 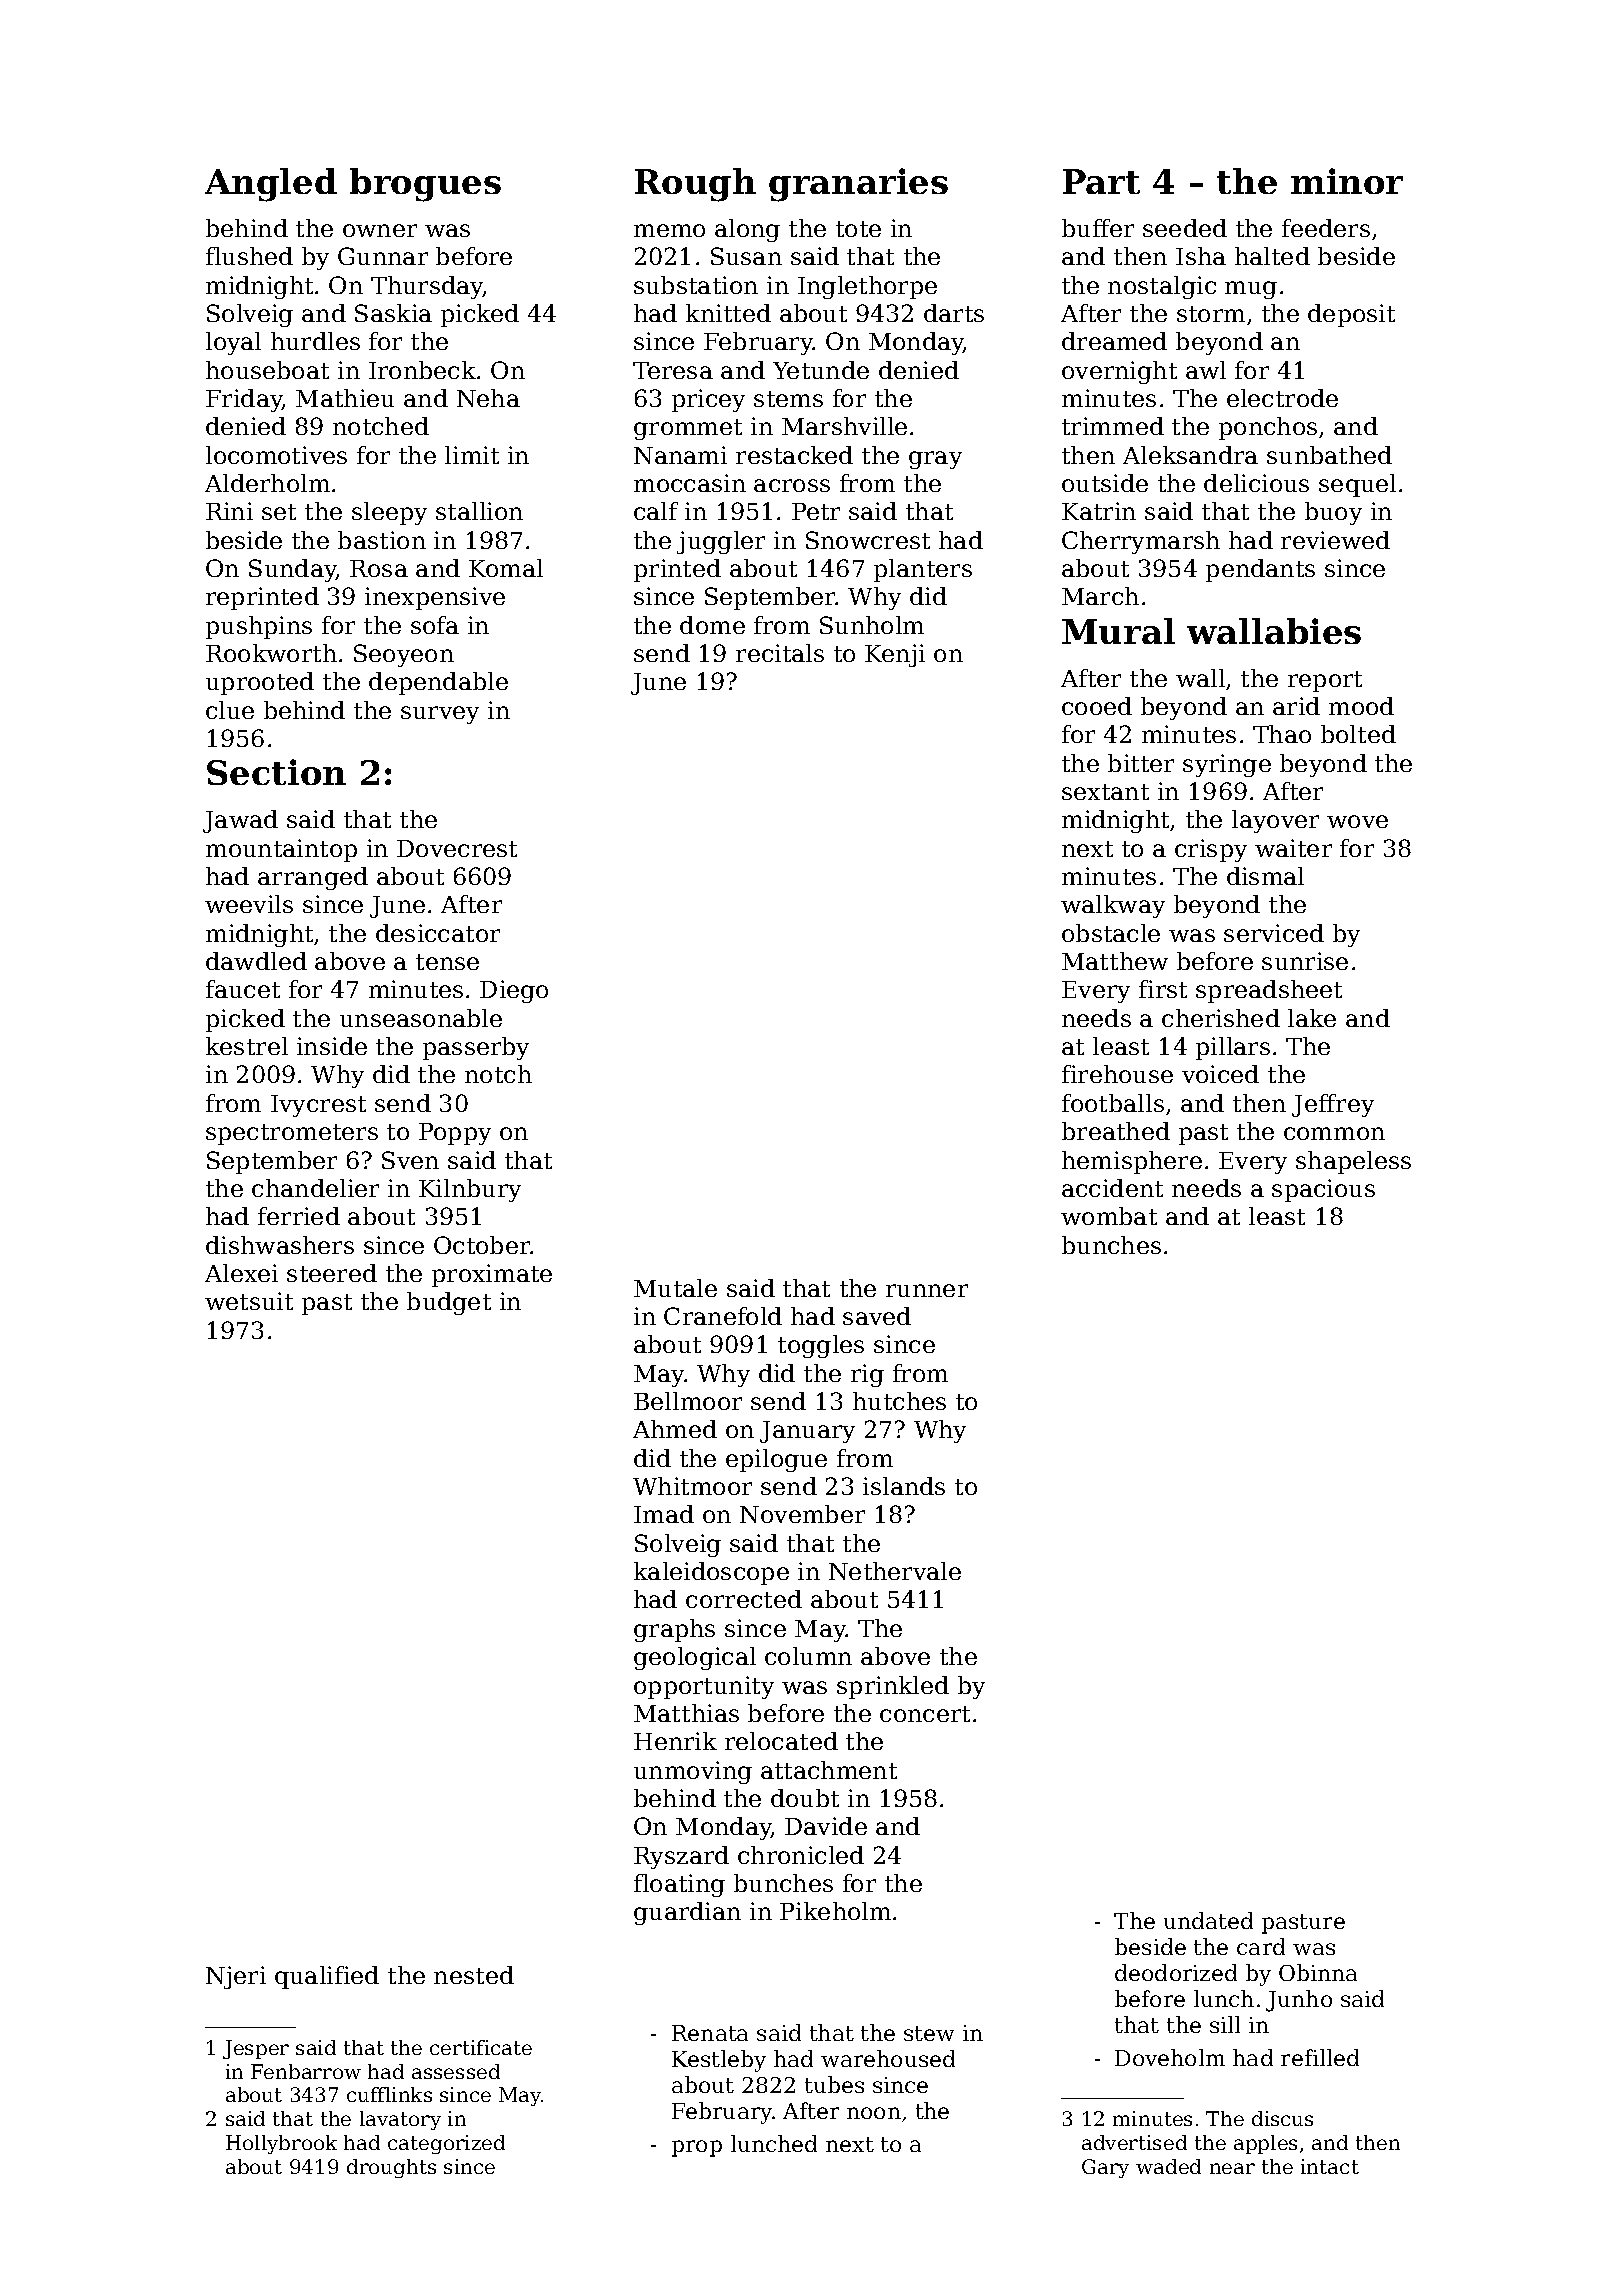 What do you see at coordinates (1347, 181) in the image?
I see `minor` at bounding box center [1347, 181].
